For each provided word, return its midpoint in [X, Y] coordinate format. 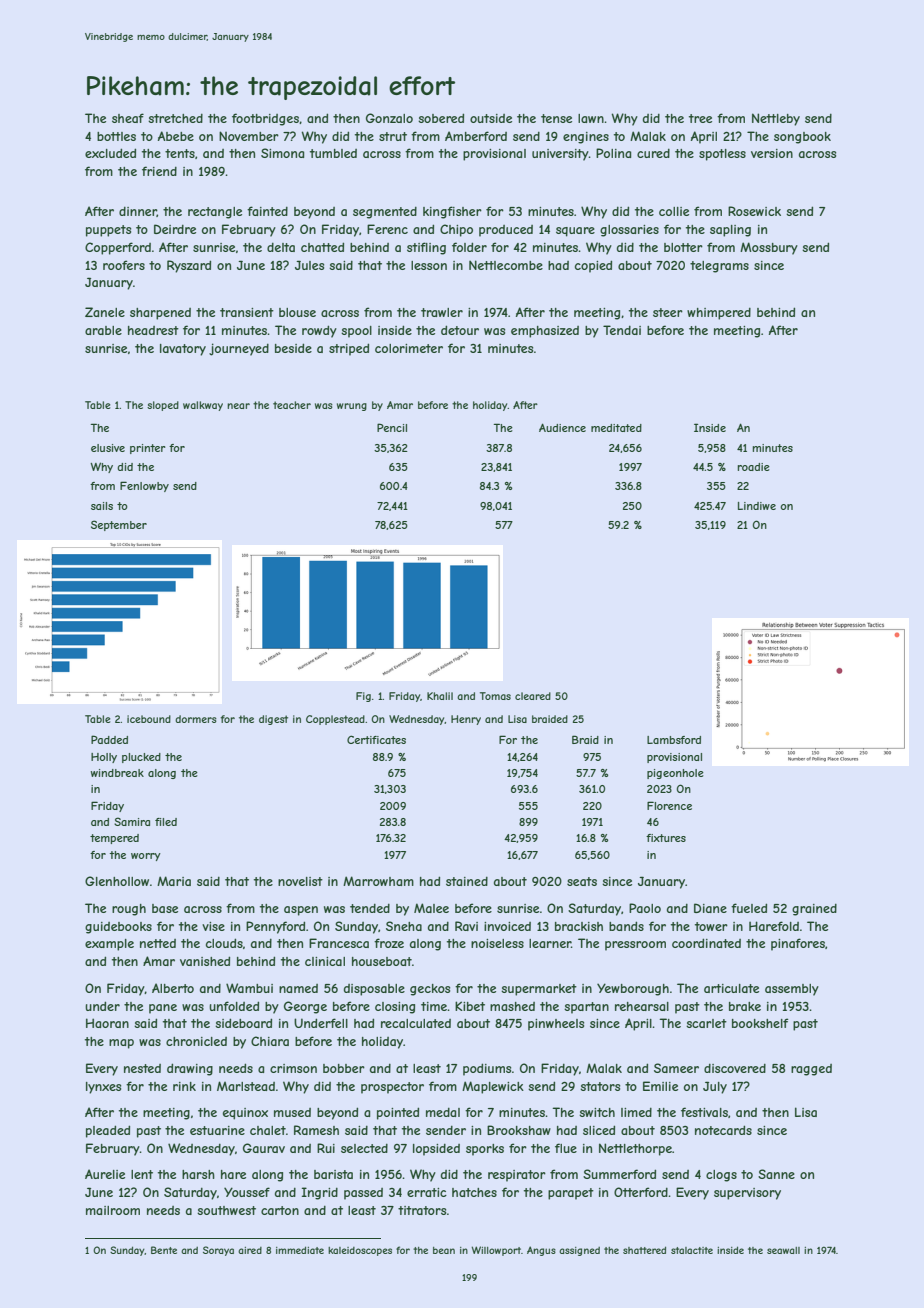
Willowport [496, 1251]
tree [700, 118]
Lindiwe [757, 506]
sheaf [128, 118]
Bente [164, 1250]
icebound [149, 719]
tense [556, 118]
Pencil [392, 427]
